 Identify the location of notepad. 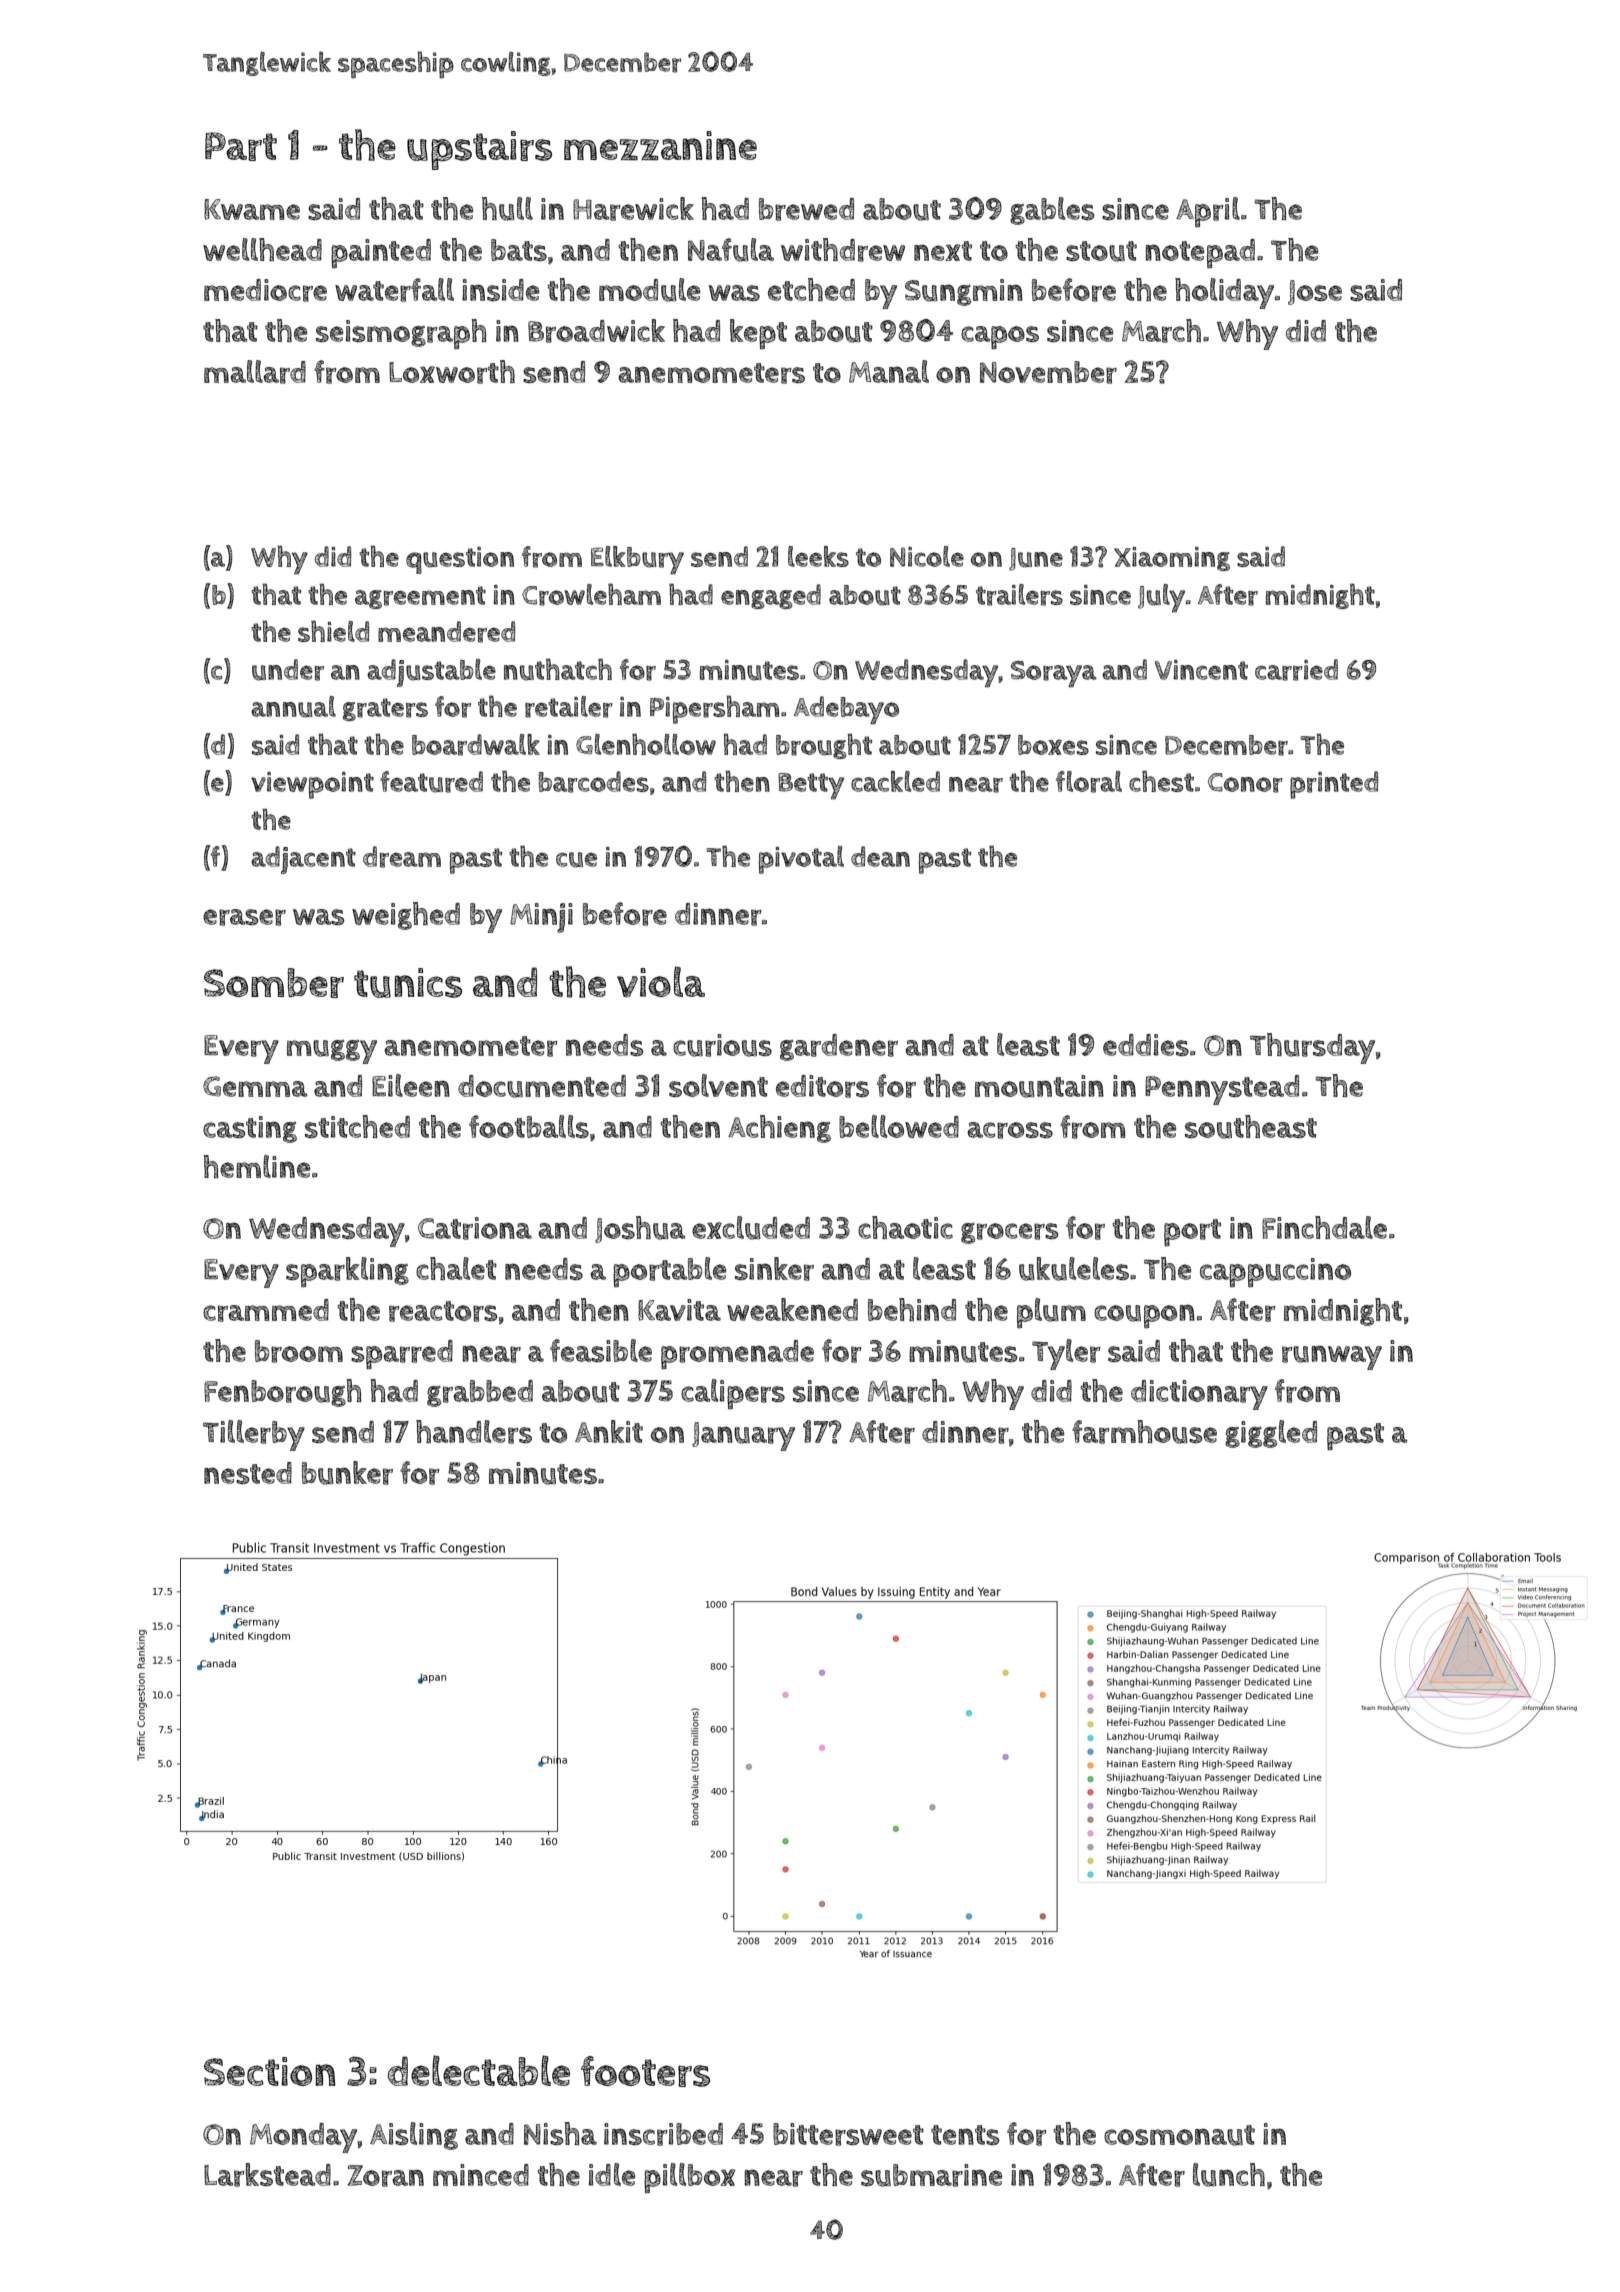
(1200, 254).
